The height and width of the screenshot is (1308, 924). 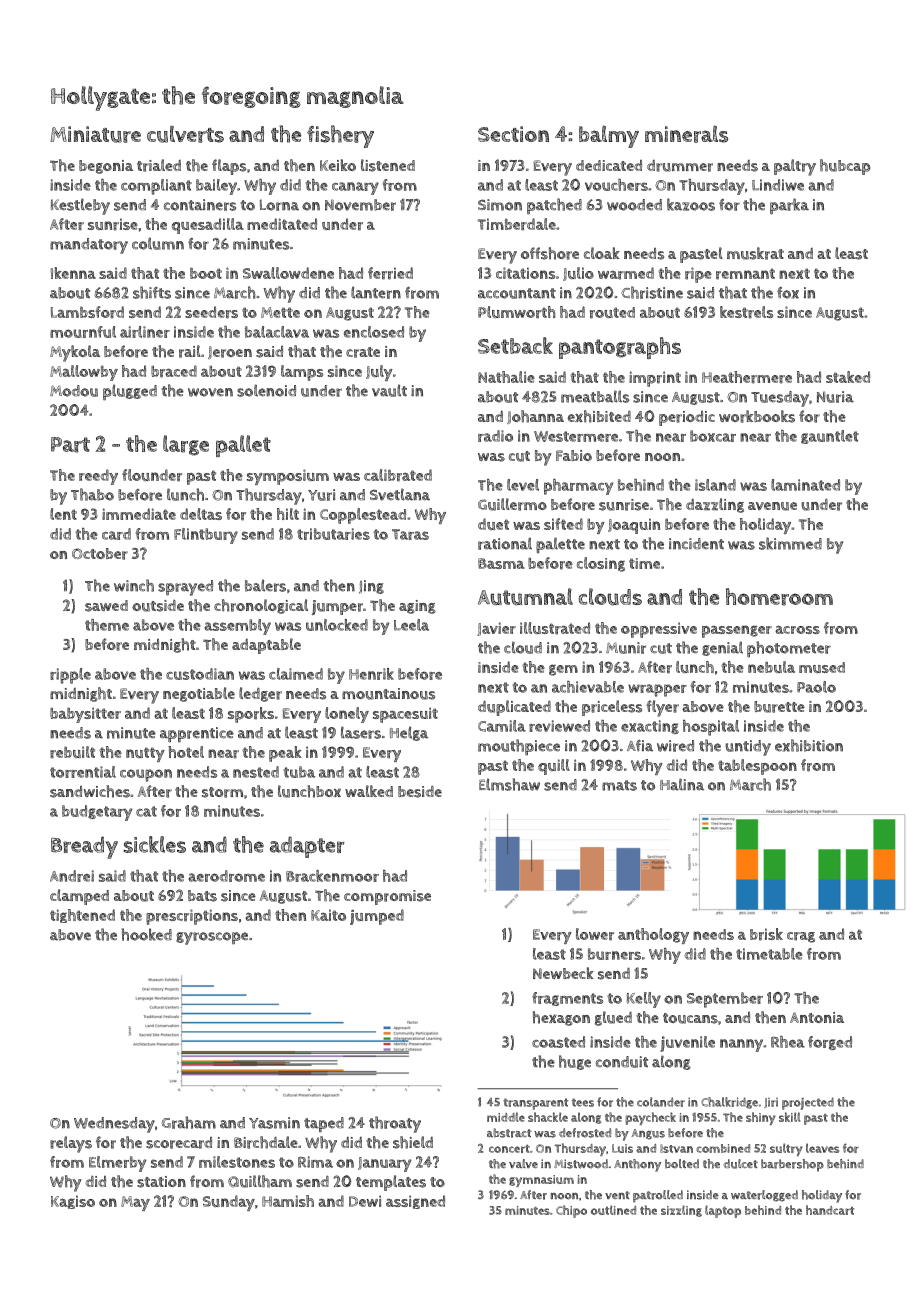 I want to click on Elmshaw, so click(x=509, y=784).
